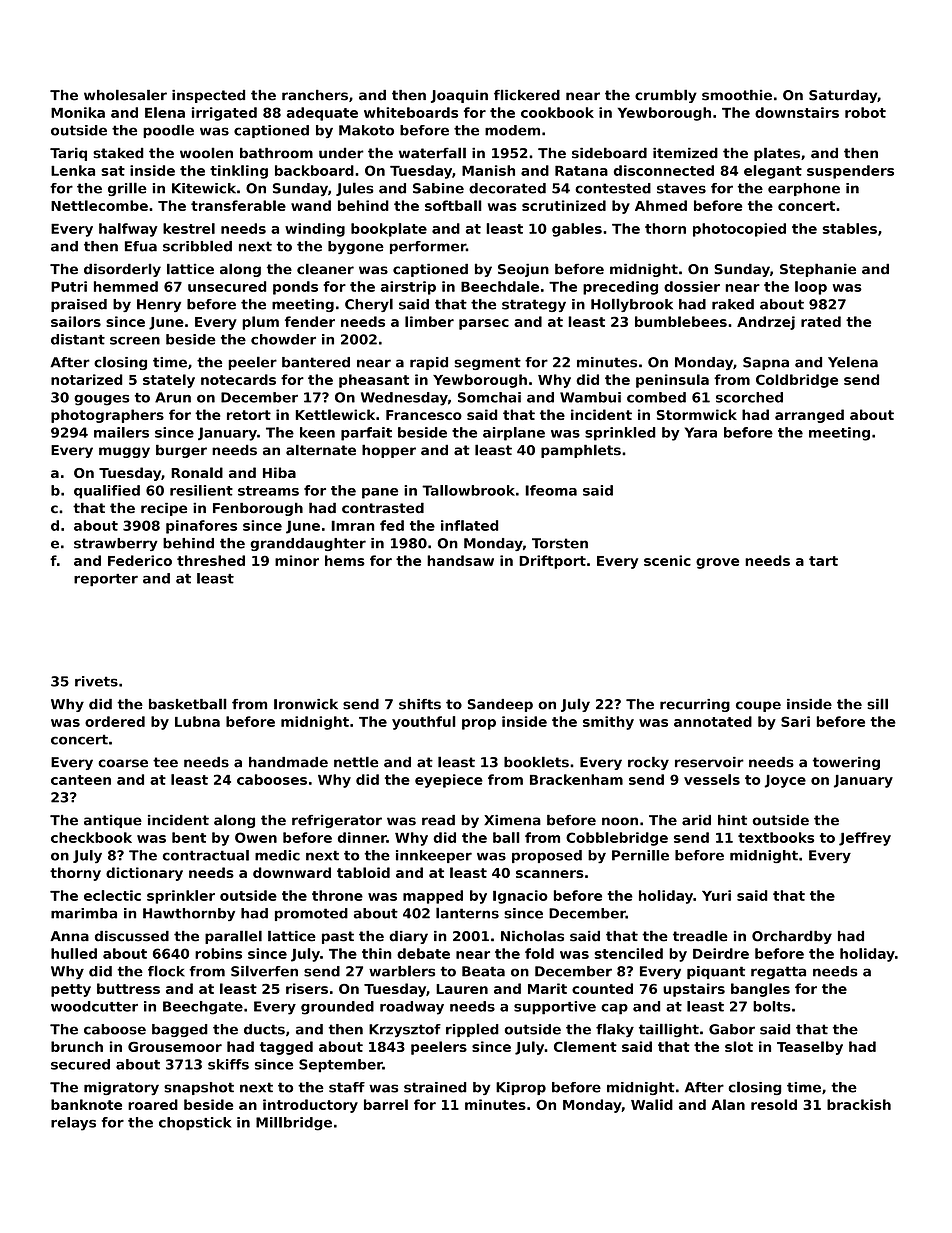  What do you see at coordinates (432, 153) in the document?
I see `waterfall` at bounding box center [432, 153].
